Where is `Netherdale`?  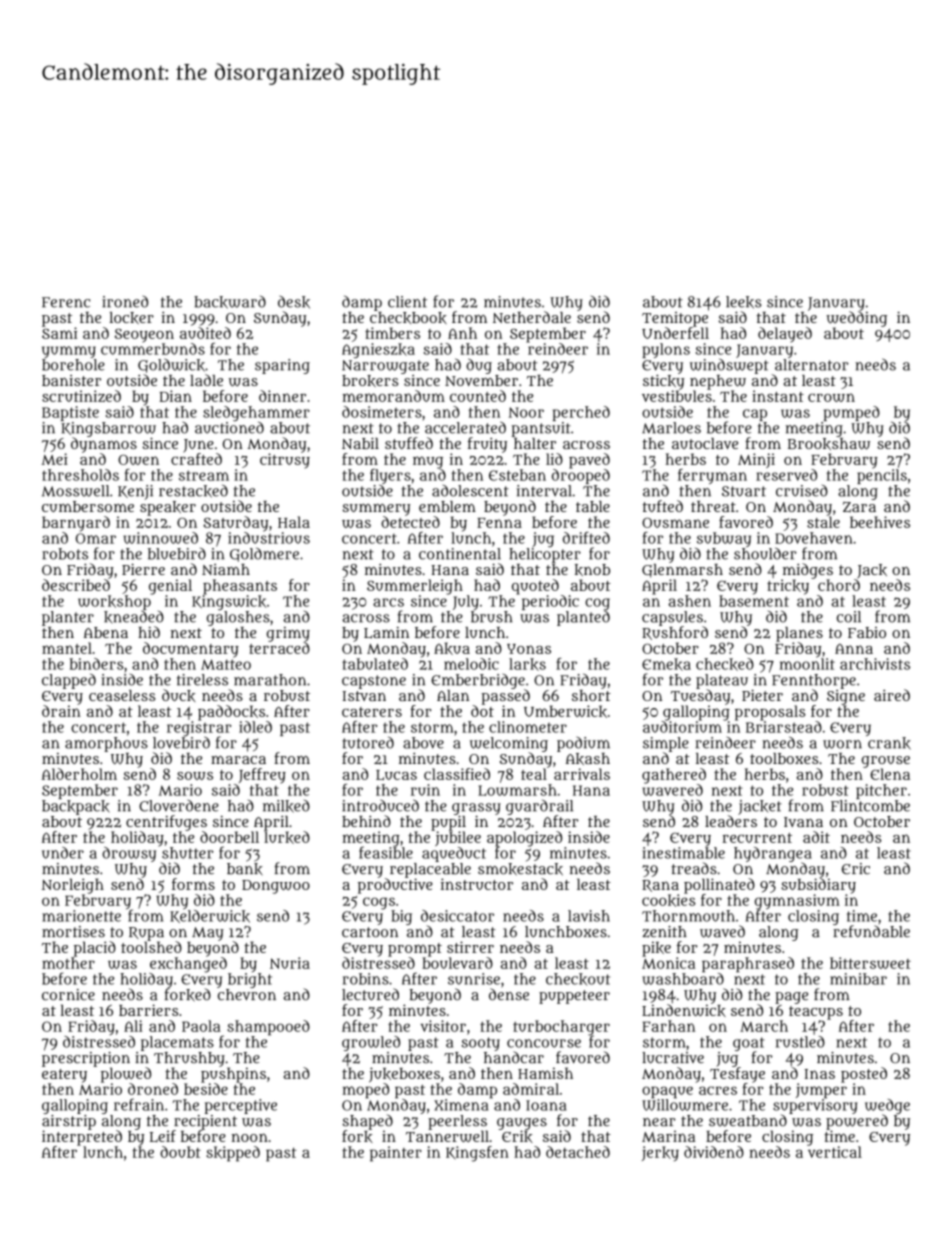 Netherdale is located at coordinates (532, 317).
